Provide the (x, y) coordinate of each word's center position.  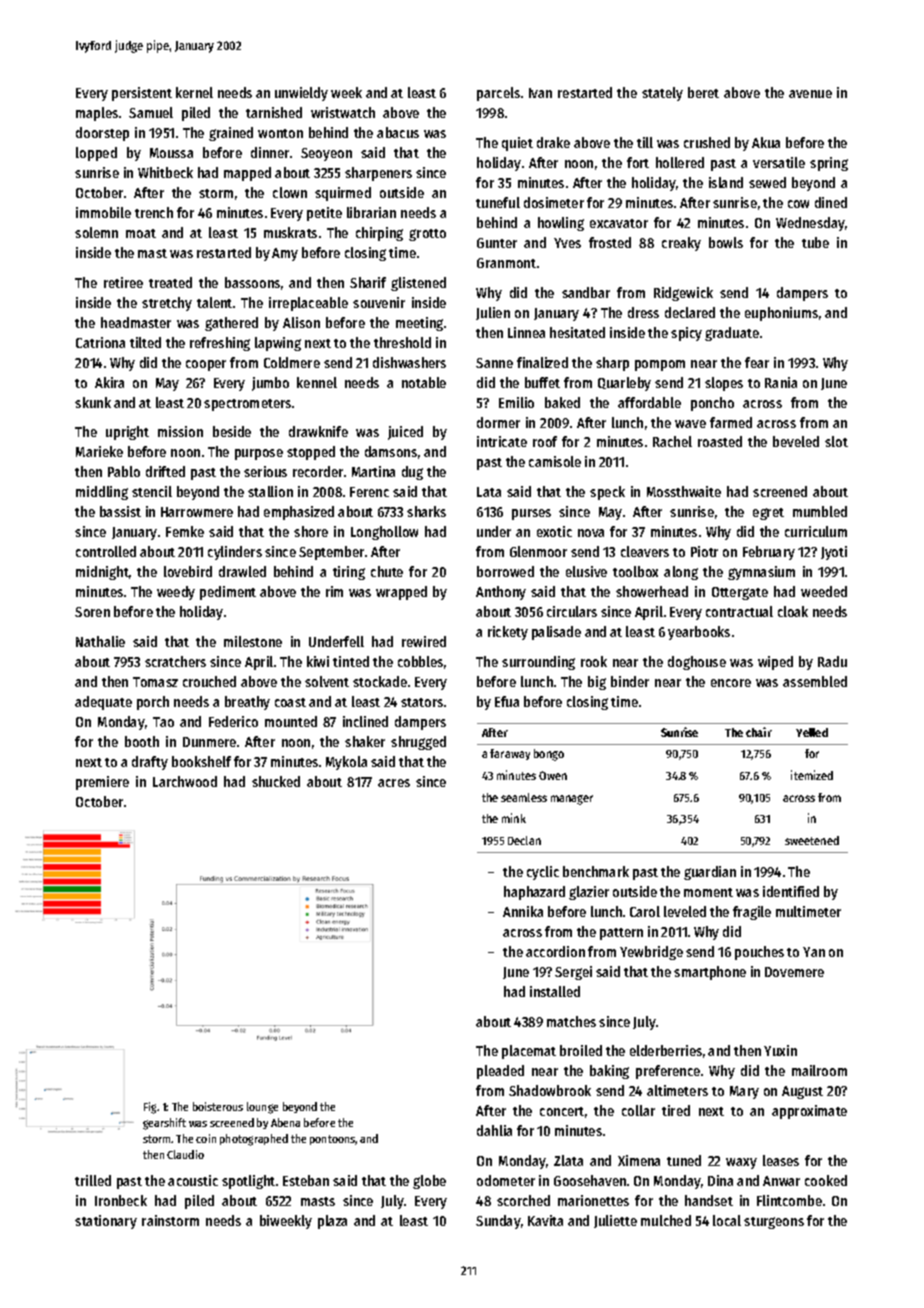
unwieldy (301, 94)
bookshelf (201, 761)
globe (429, 1182)
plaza (332, 1222)
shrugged (418, 743)
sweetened (812, 840)
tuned (684, 1160)
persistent (142, 94)
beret (703, 92)
